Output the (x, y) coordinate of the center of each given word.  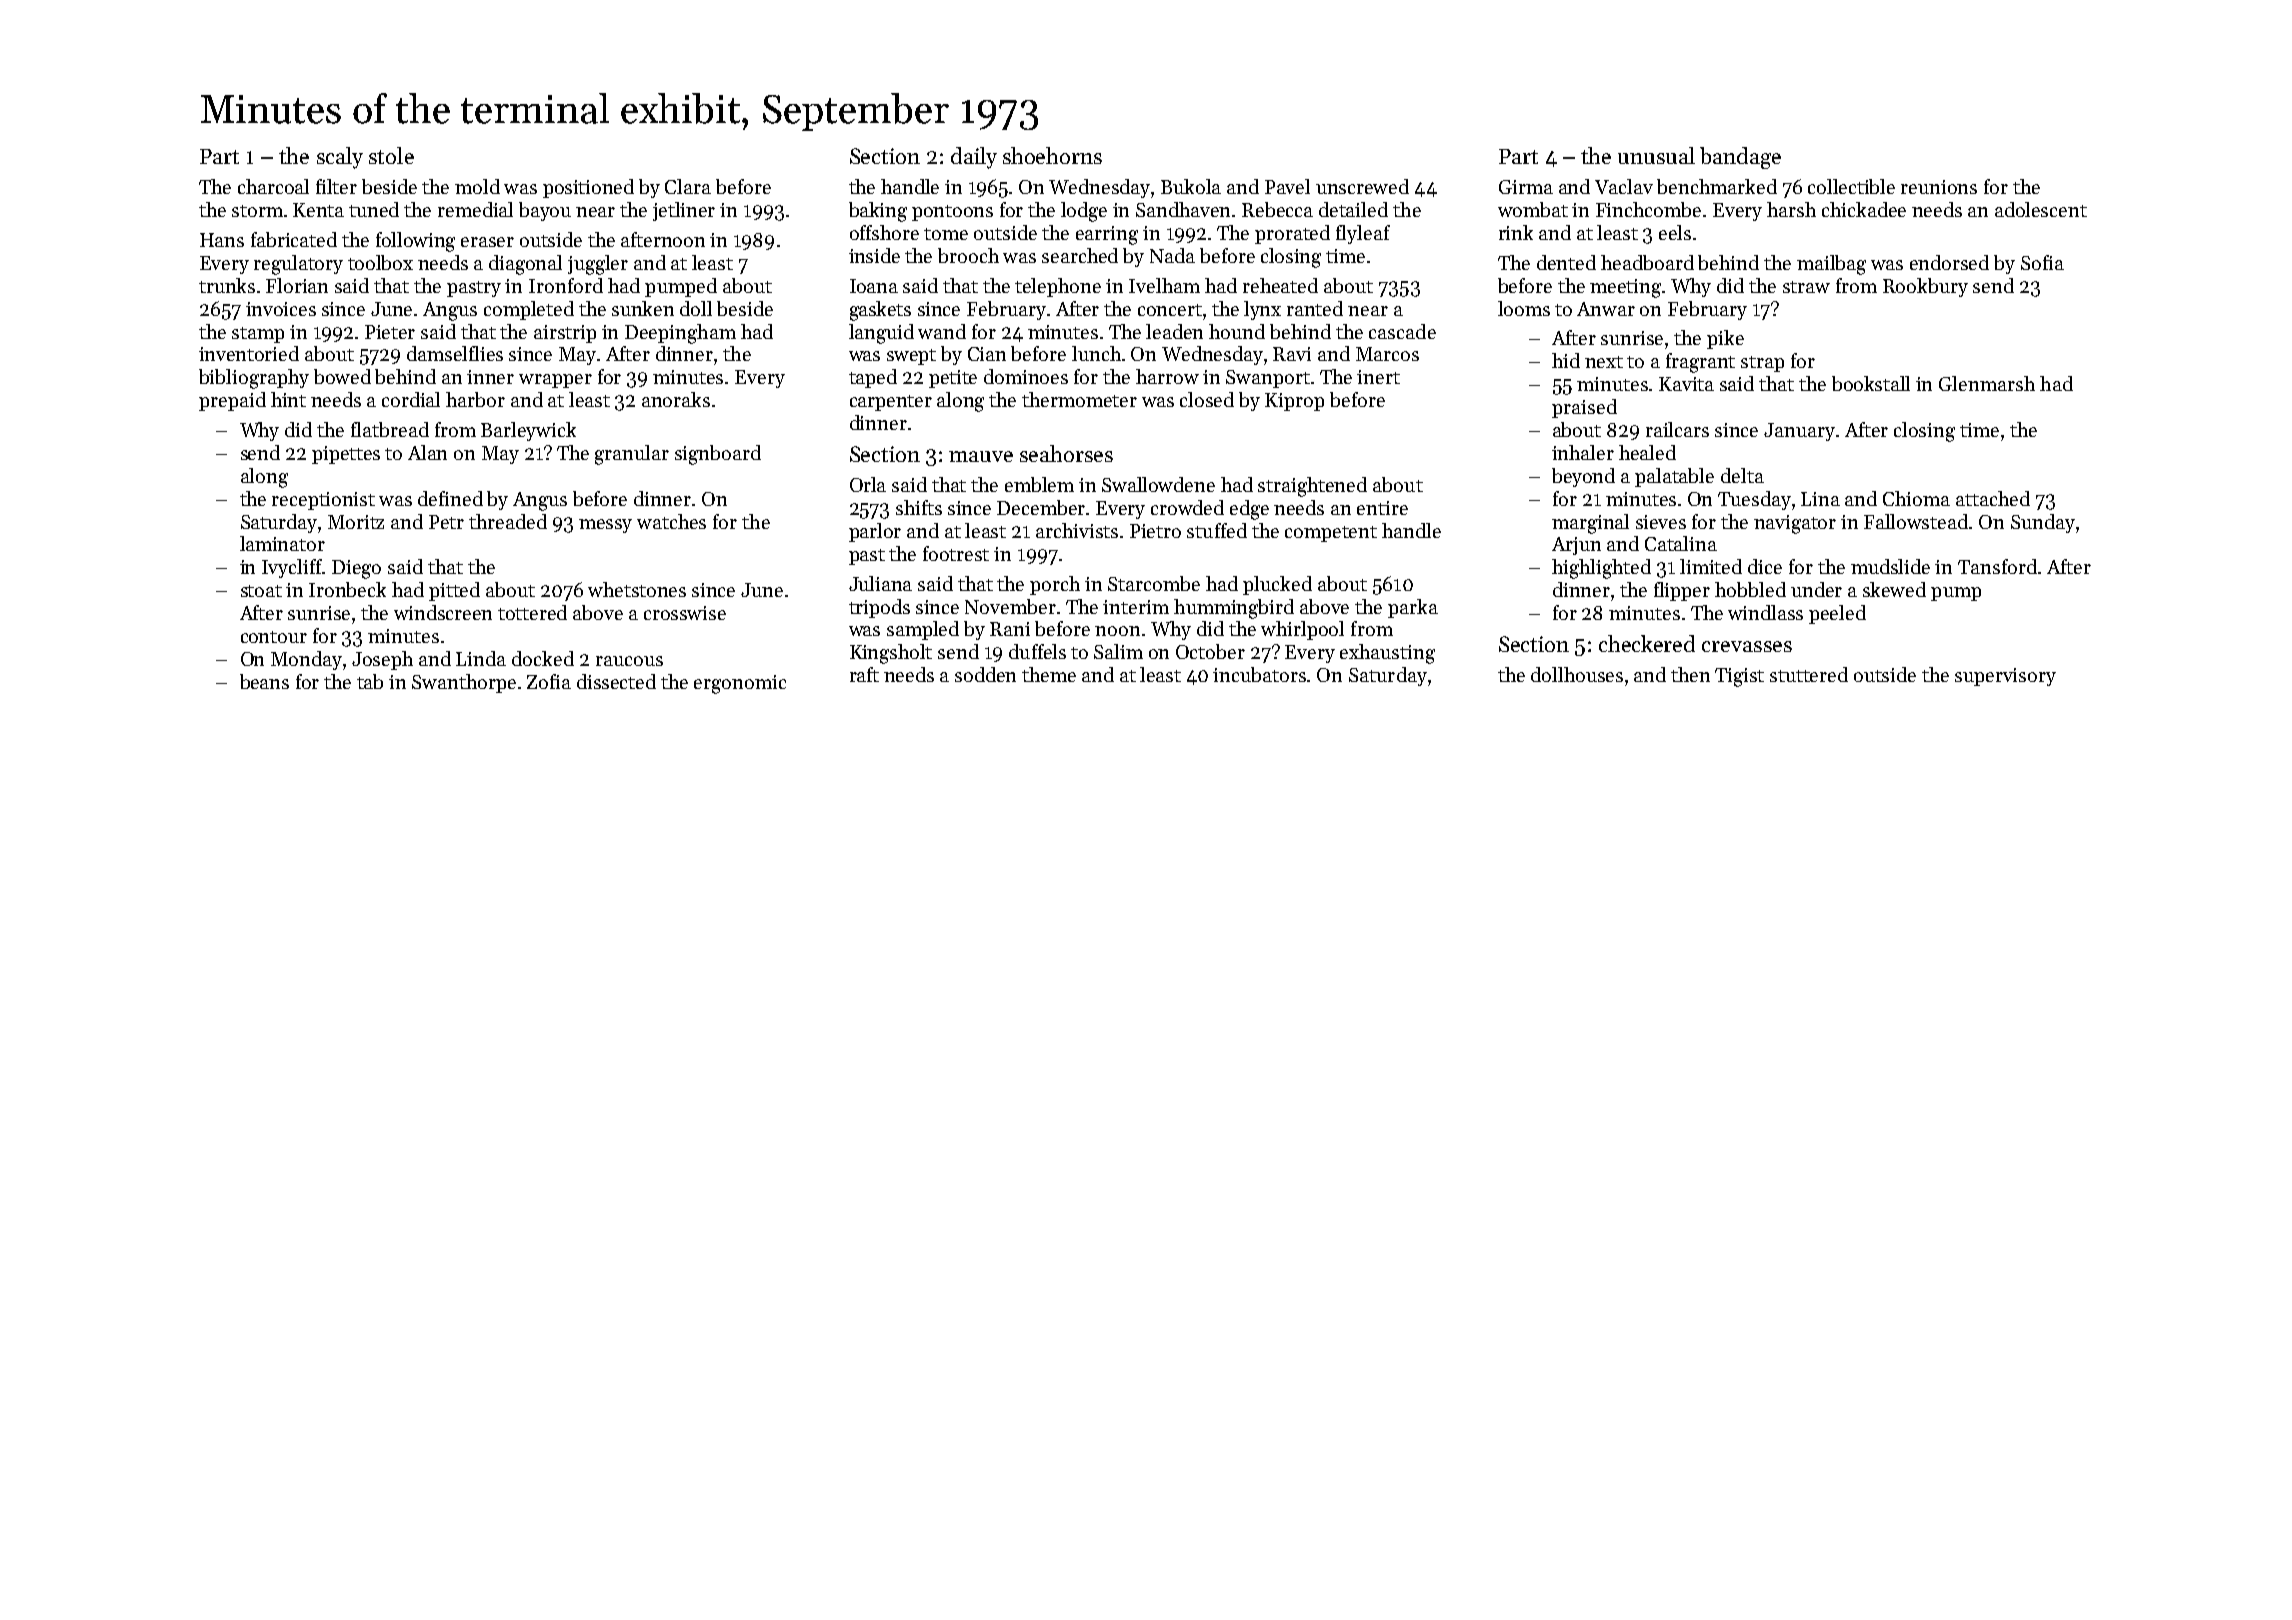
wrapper (555, 381)
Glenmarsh (1987, 383)
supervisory (2005, 677)
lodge (1084, 212)
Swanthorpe (464, 683)
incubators (1259, 674)
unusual (1656, 155)
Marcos (1387, 354)
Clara (688, 186)
